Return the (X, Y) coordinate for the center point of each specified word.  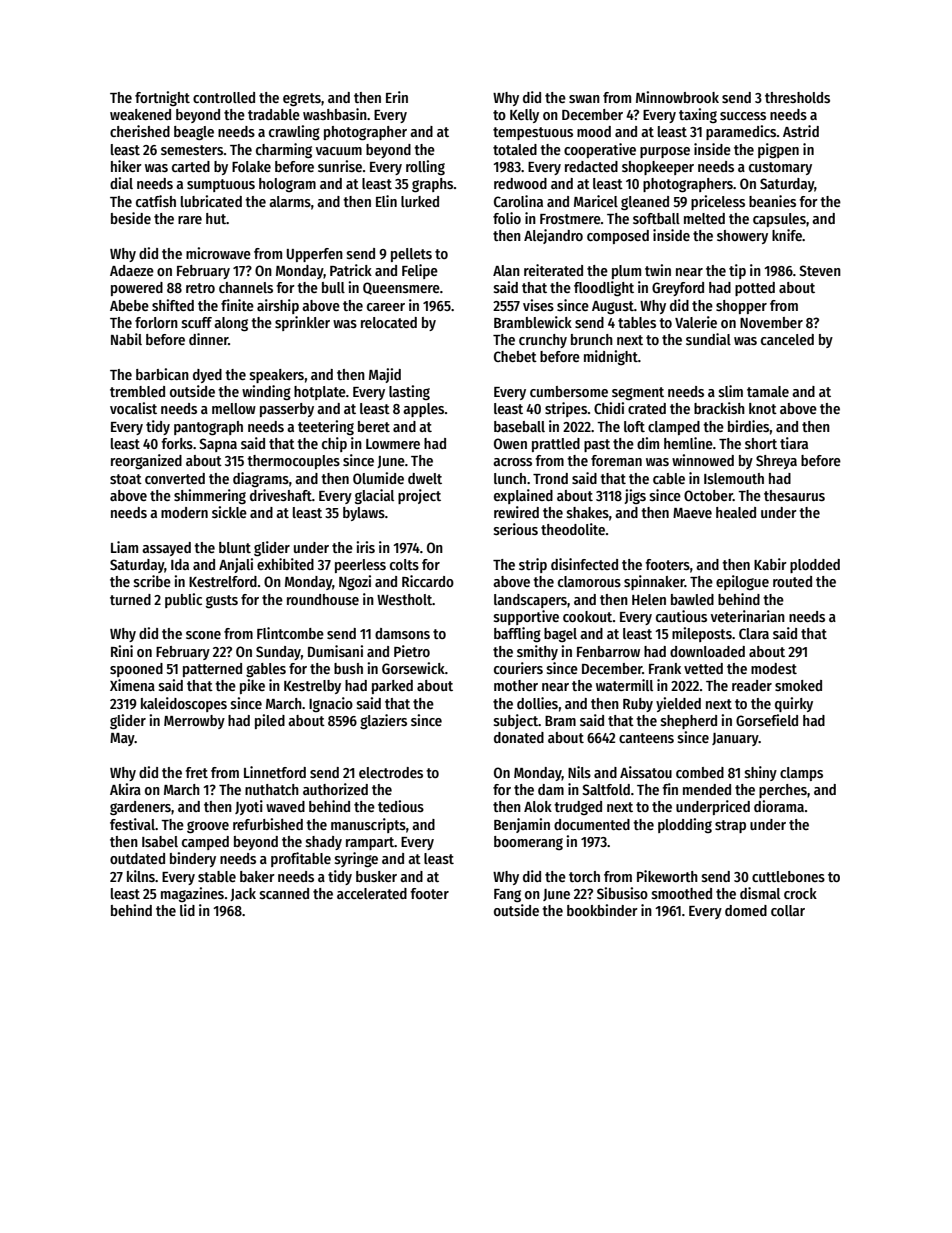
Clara (754, 633)
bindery (193, 859)
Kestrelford (223, 581)
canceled (787, 339)
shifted (173, 305)
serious (516, 529)
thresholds (797, 97)
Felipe (420, 271)
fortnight (162, 98)
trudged (578, 808)
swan (584, 99)
